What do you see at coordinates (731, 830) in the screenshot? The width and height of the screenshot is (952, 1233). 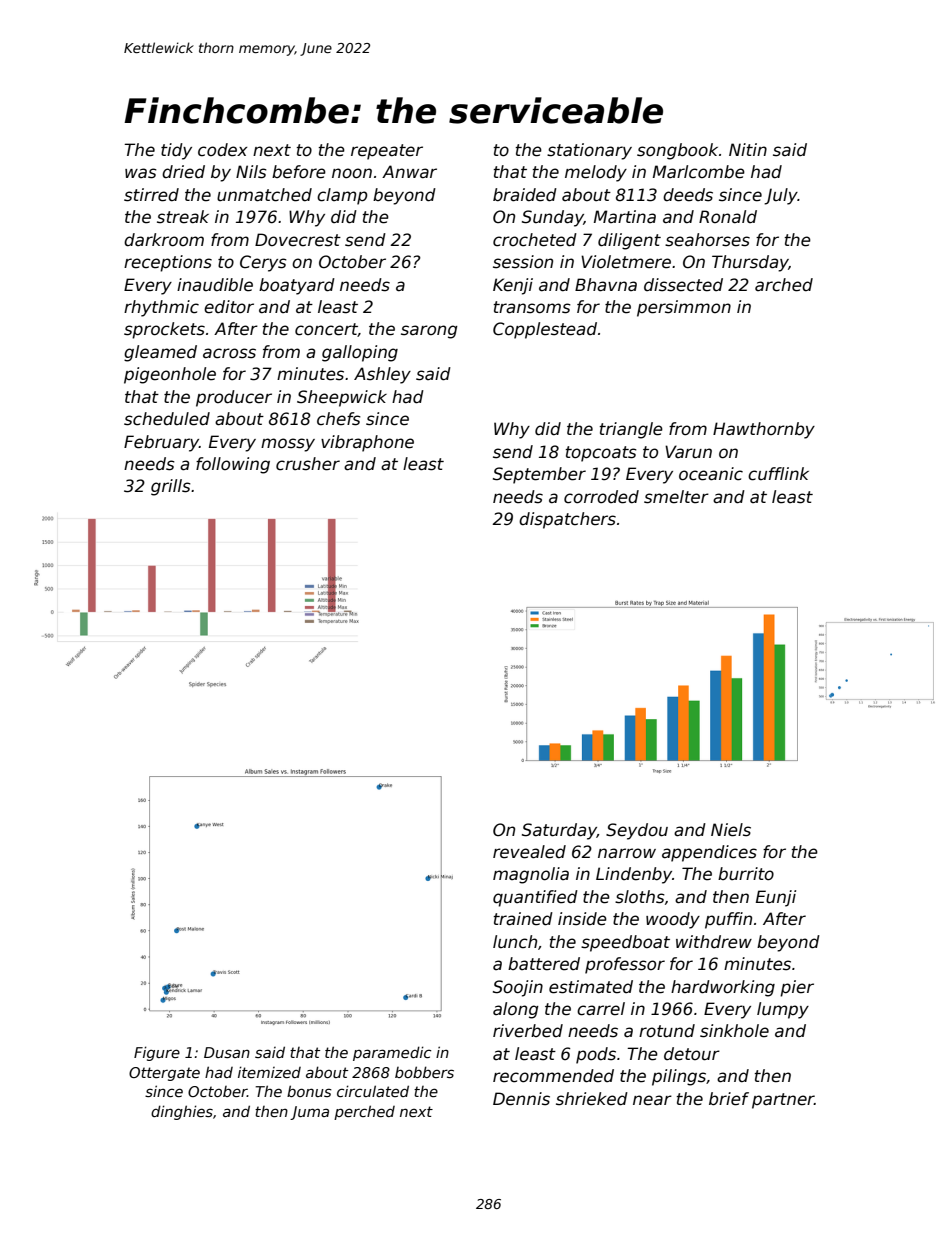 I see `Niels` at bounding box center [731, 830].
